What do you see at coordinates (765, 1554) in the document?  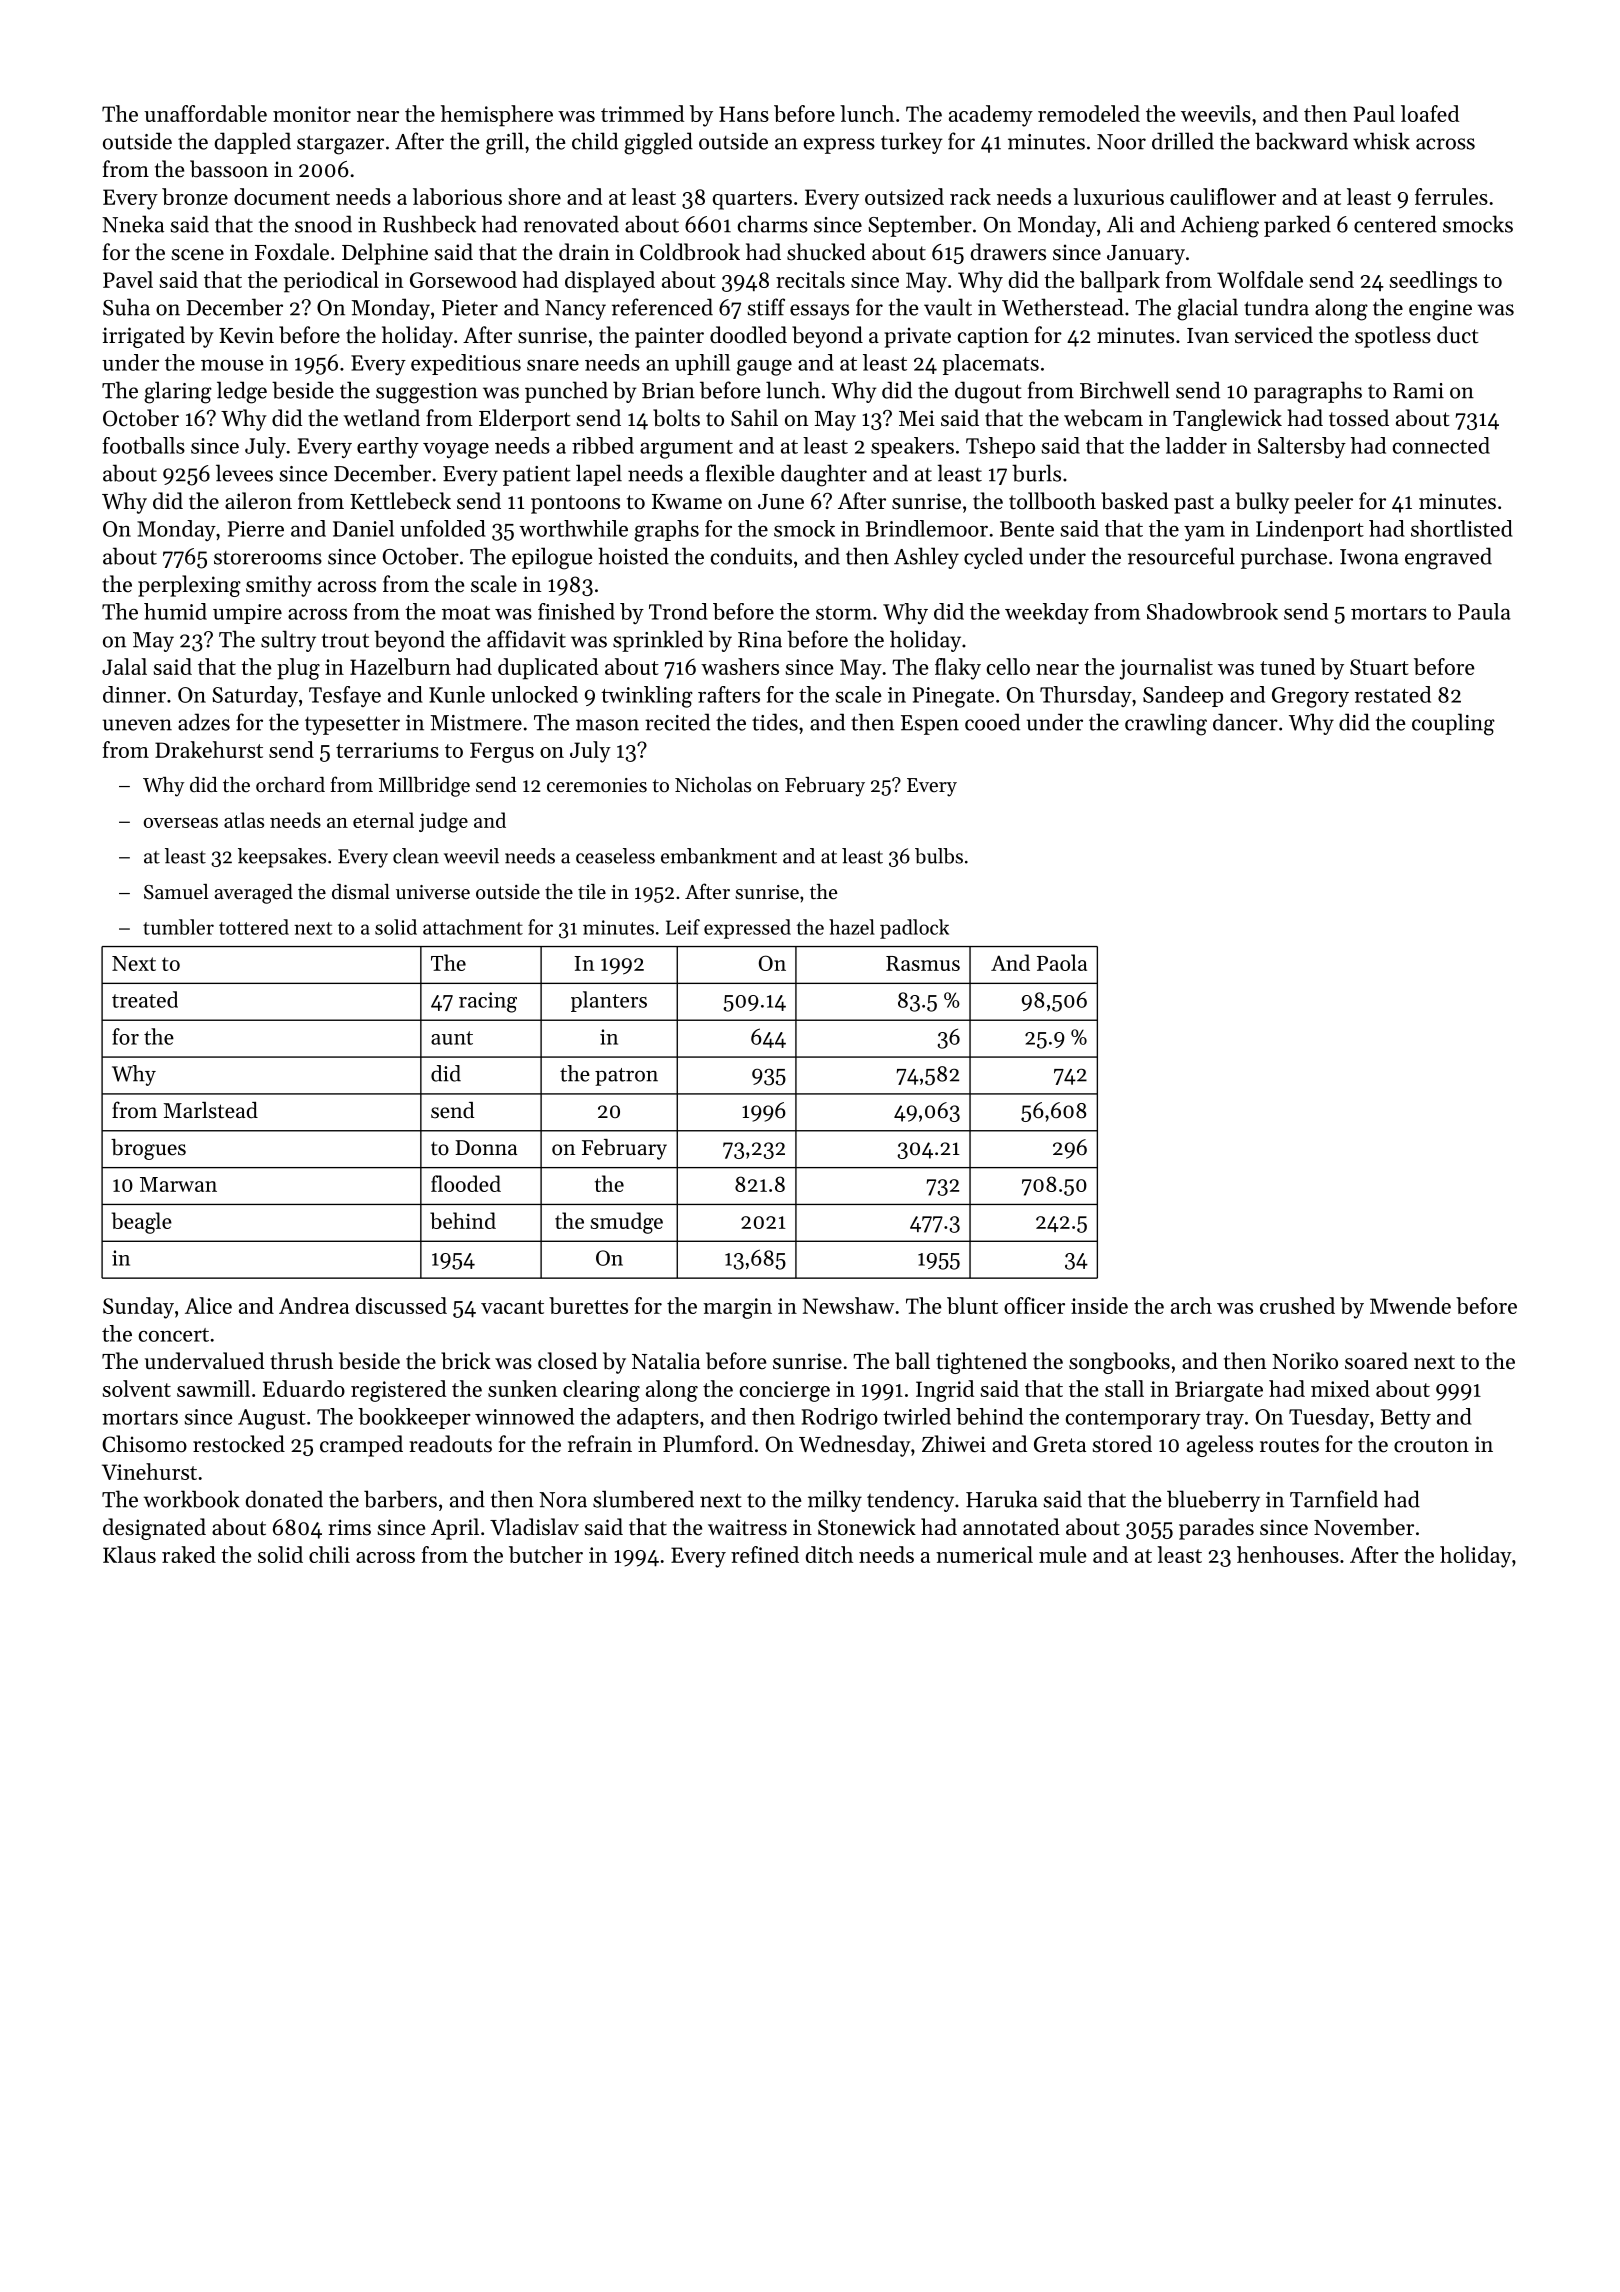 I see `refined` at bounding box center [765, 1554].
